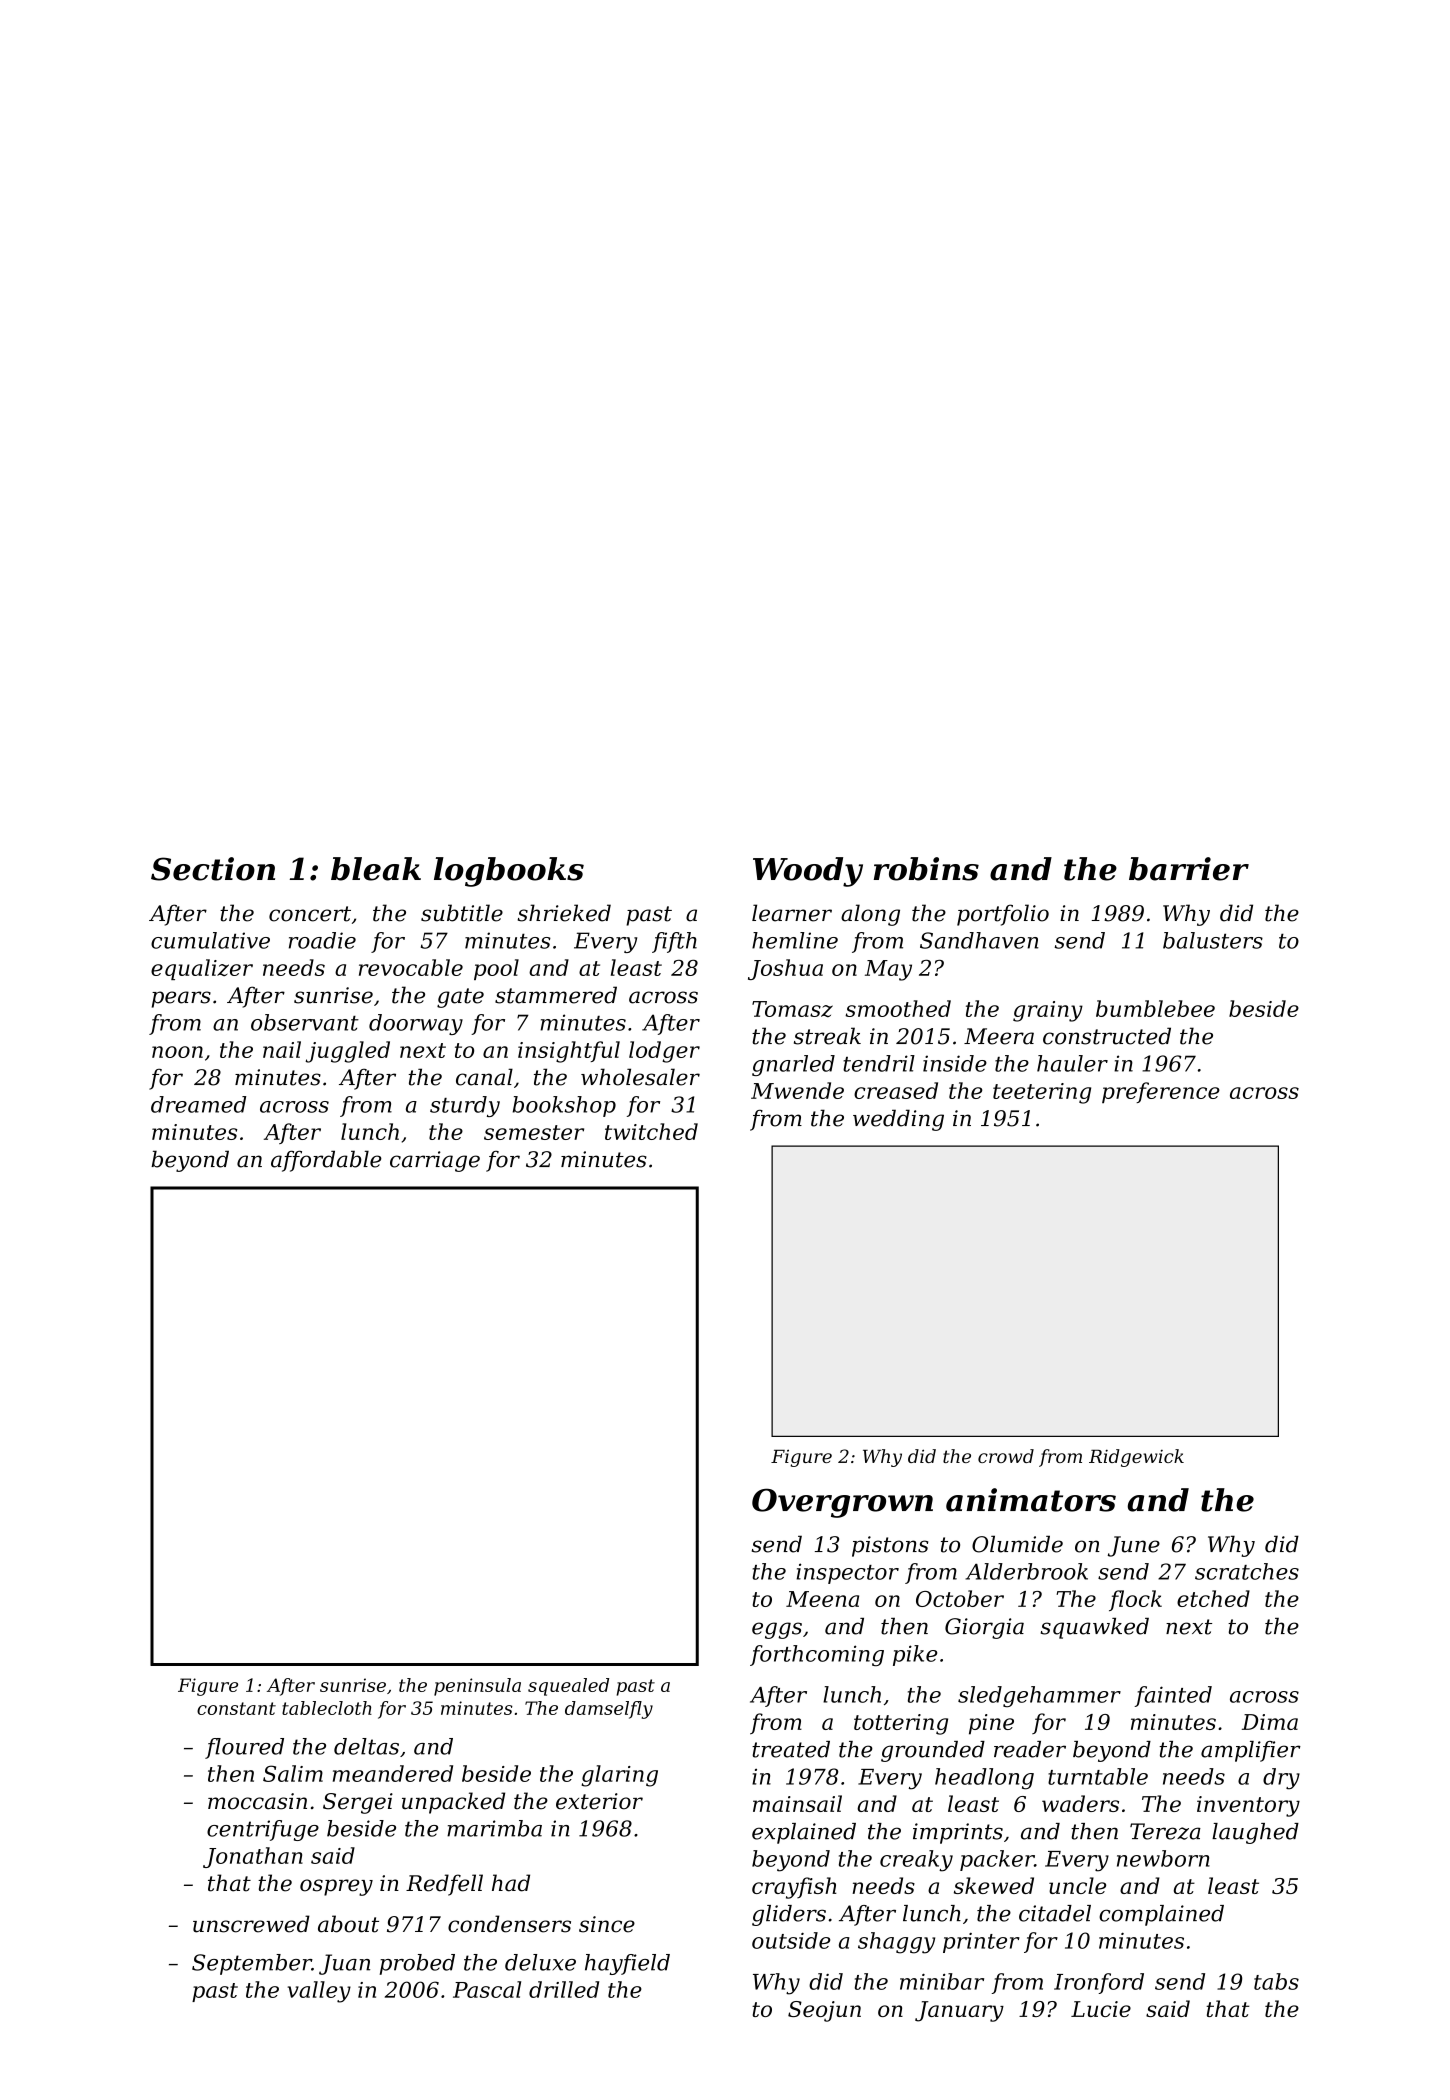 The height and width of the screenshot is (2100, 1450). I want to click on tablecloth, so click(327, 1708).
